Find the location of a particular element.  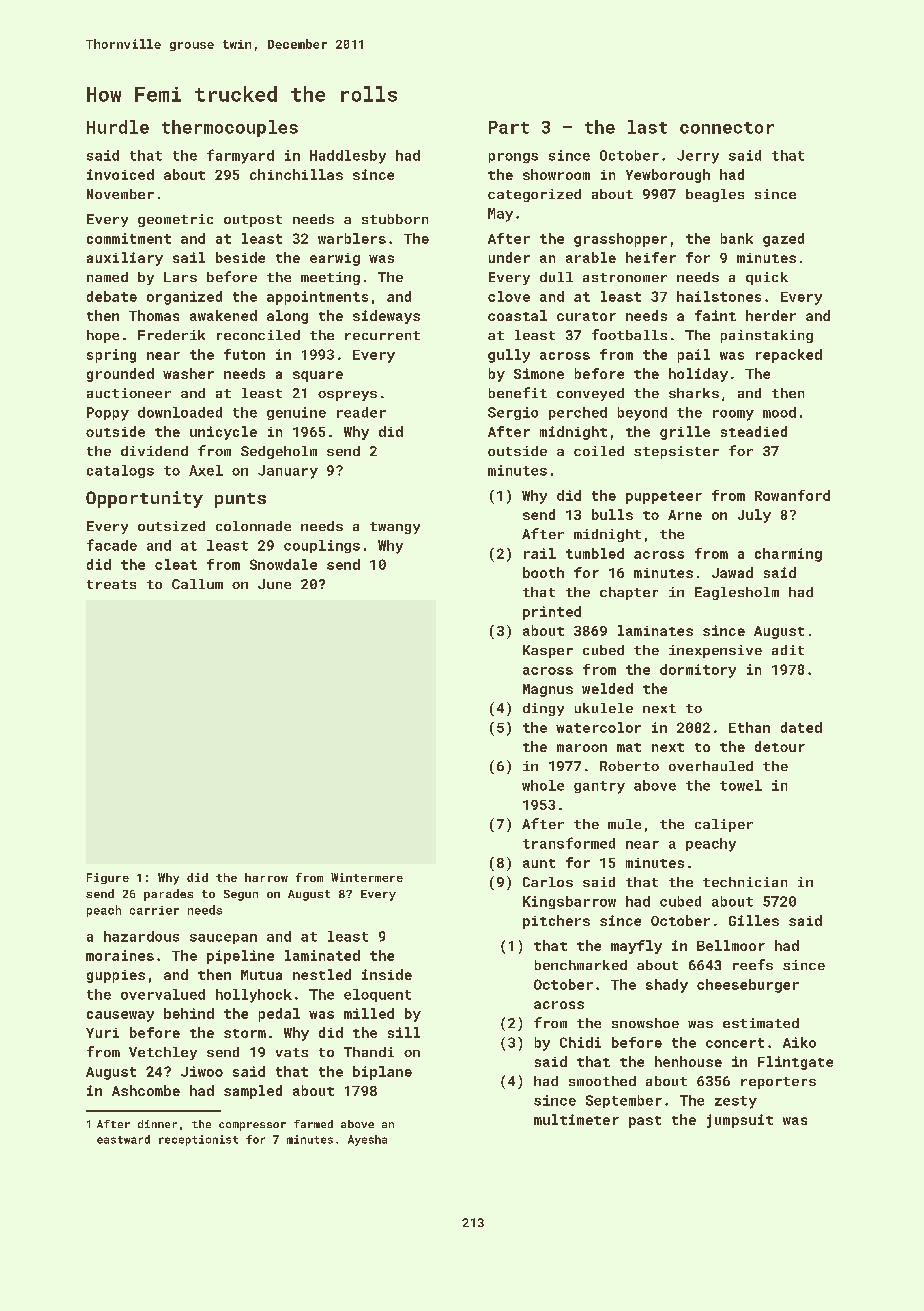

dinner is located at coordinates (157, 1124).
